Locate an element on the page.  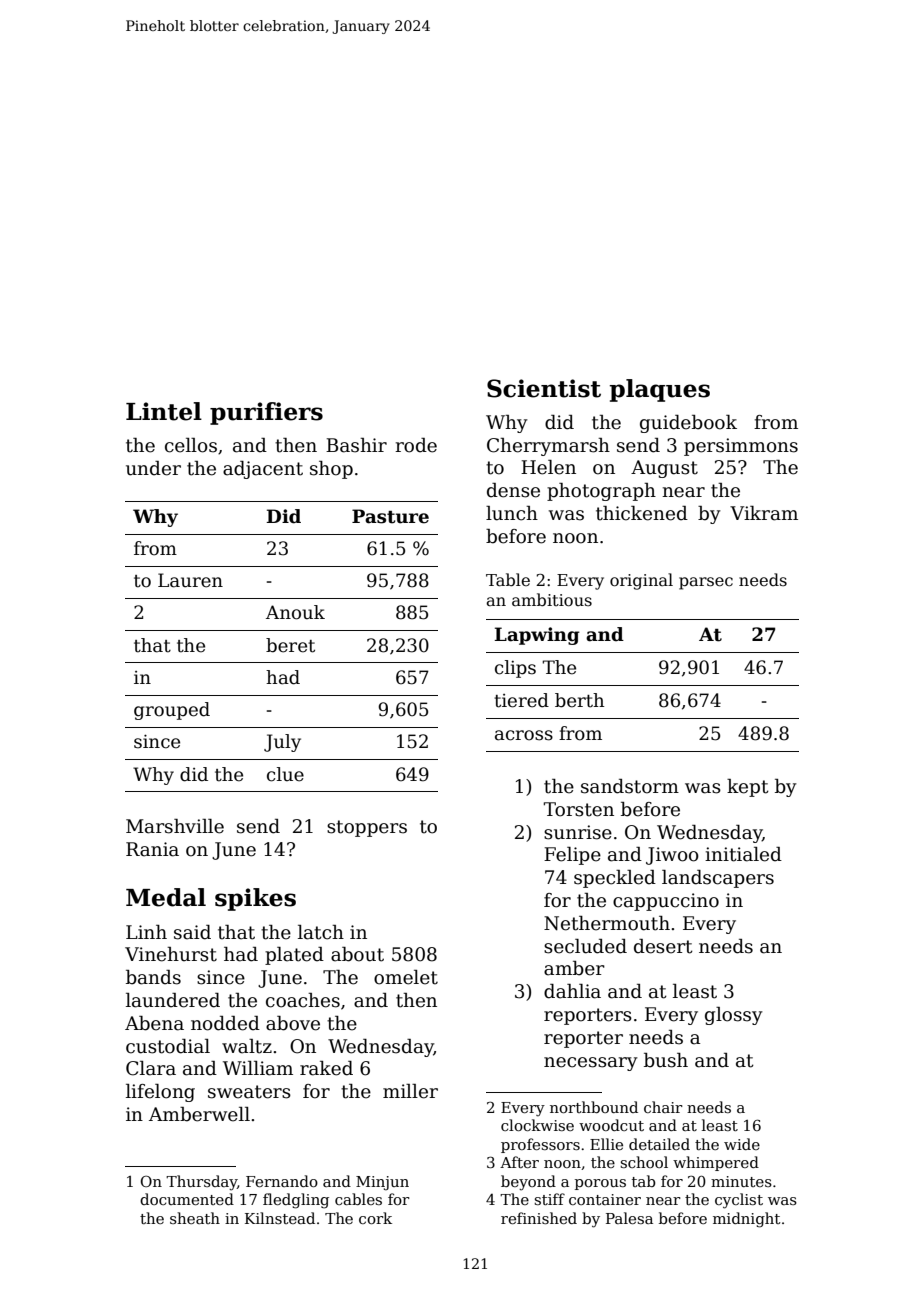
sheath is located at coordinates (195, 1218).
